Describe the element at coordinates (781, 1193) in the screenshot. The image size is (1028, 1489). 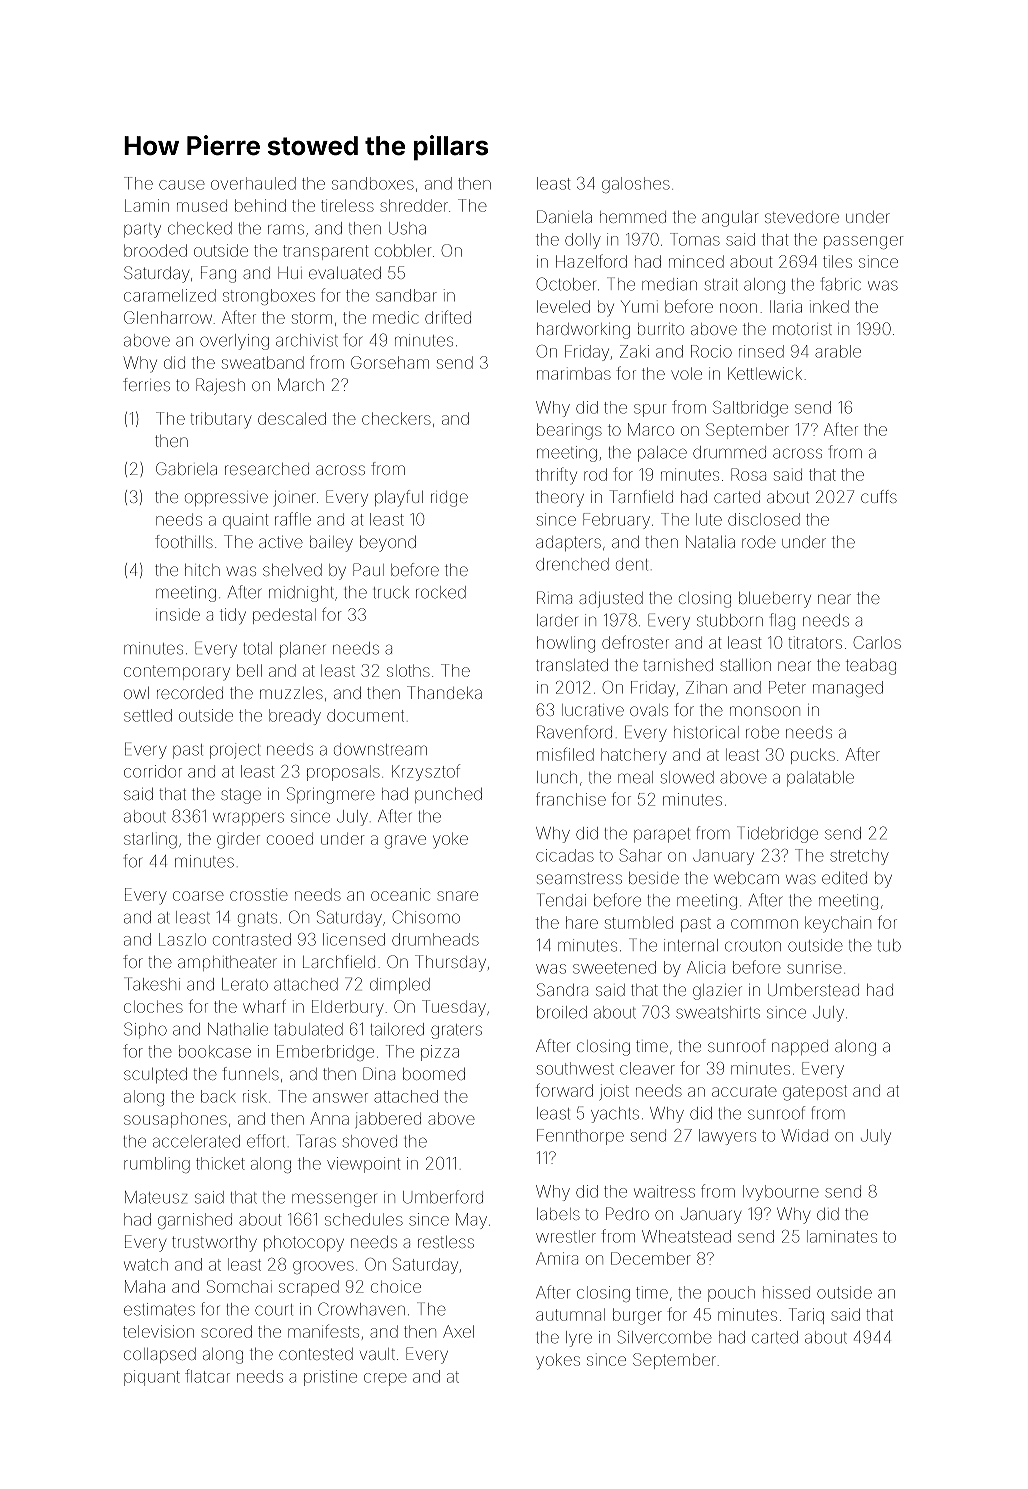
I see `Ivybourne` at that location.
